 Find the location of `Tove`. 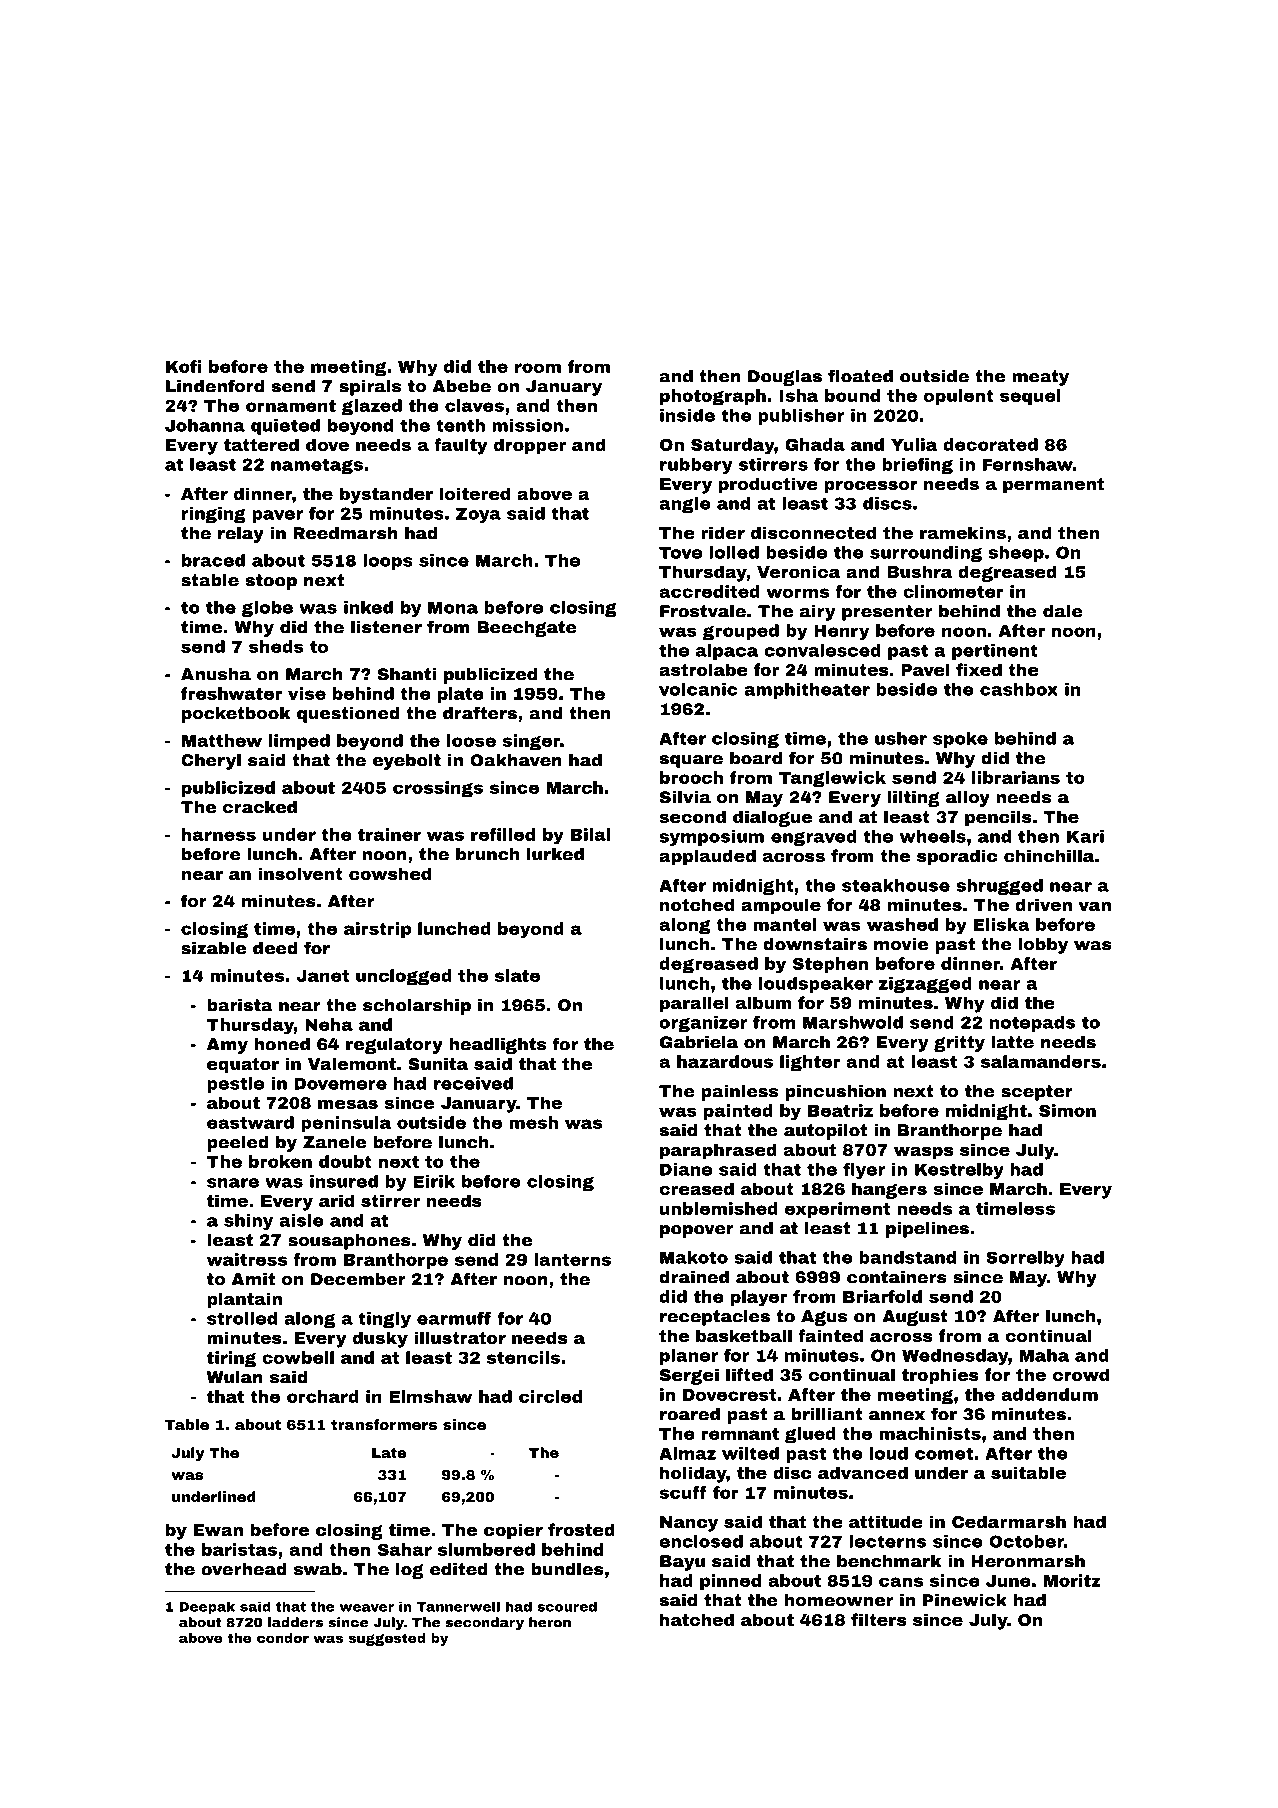

Tove is located at coordinates (680, 552).
